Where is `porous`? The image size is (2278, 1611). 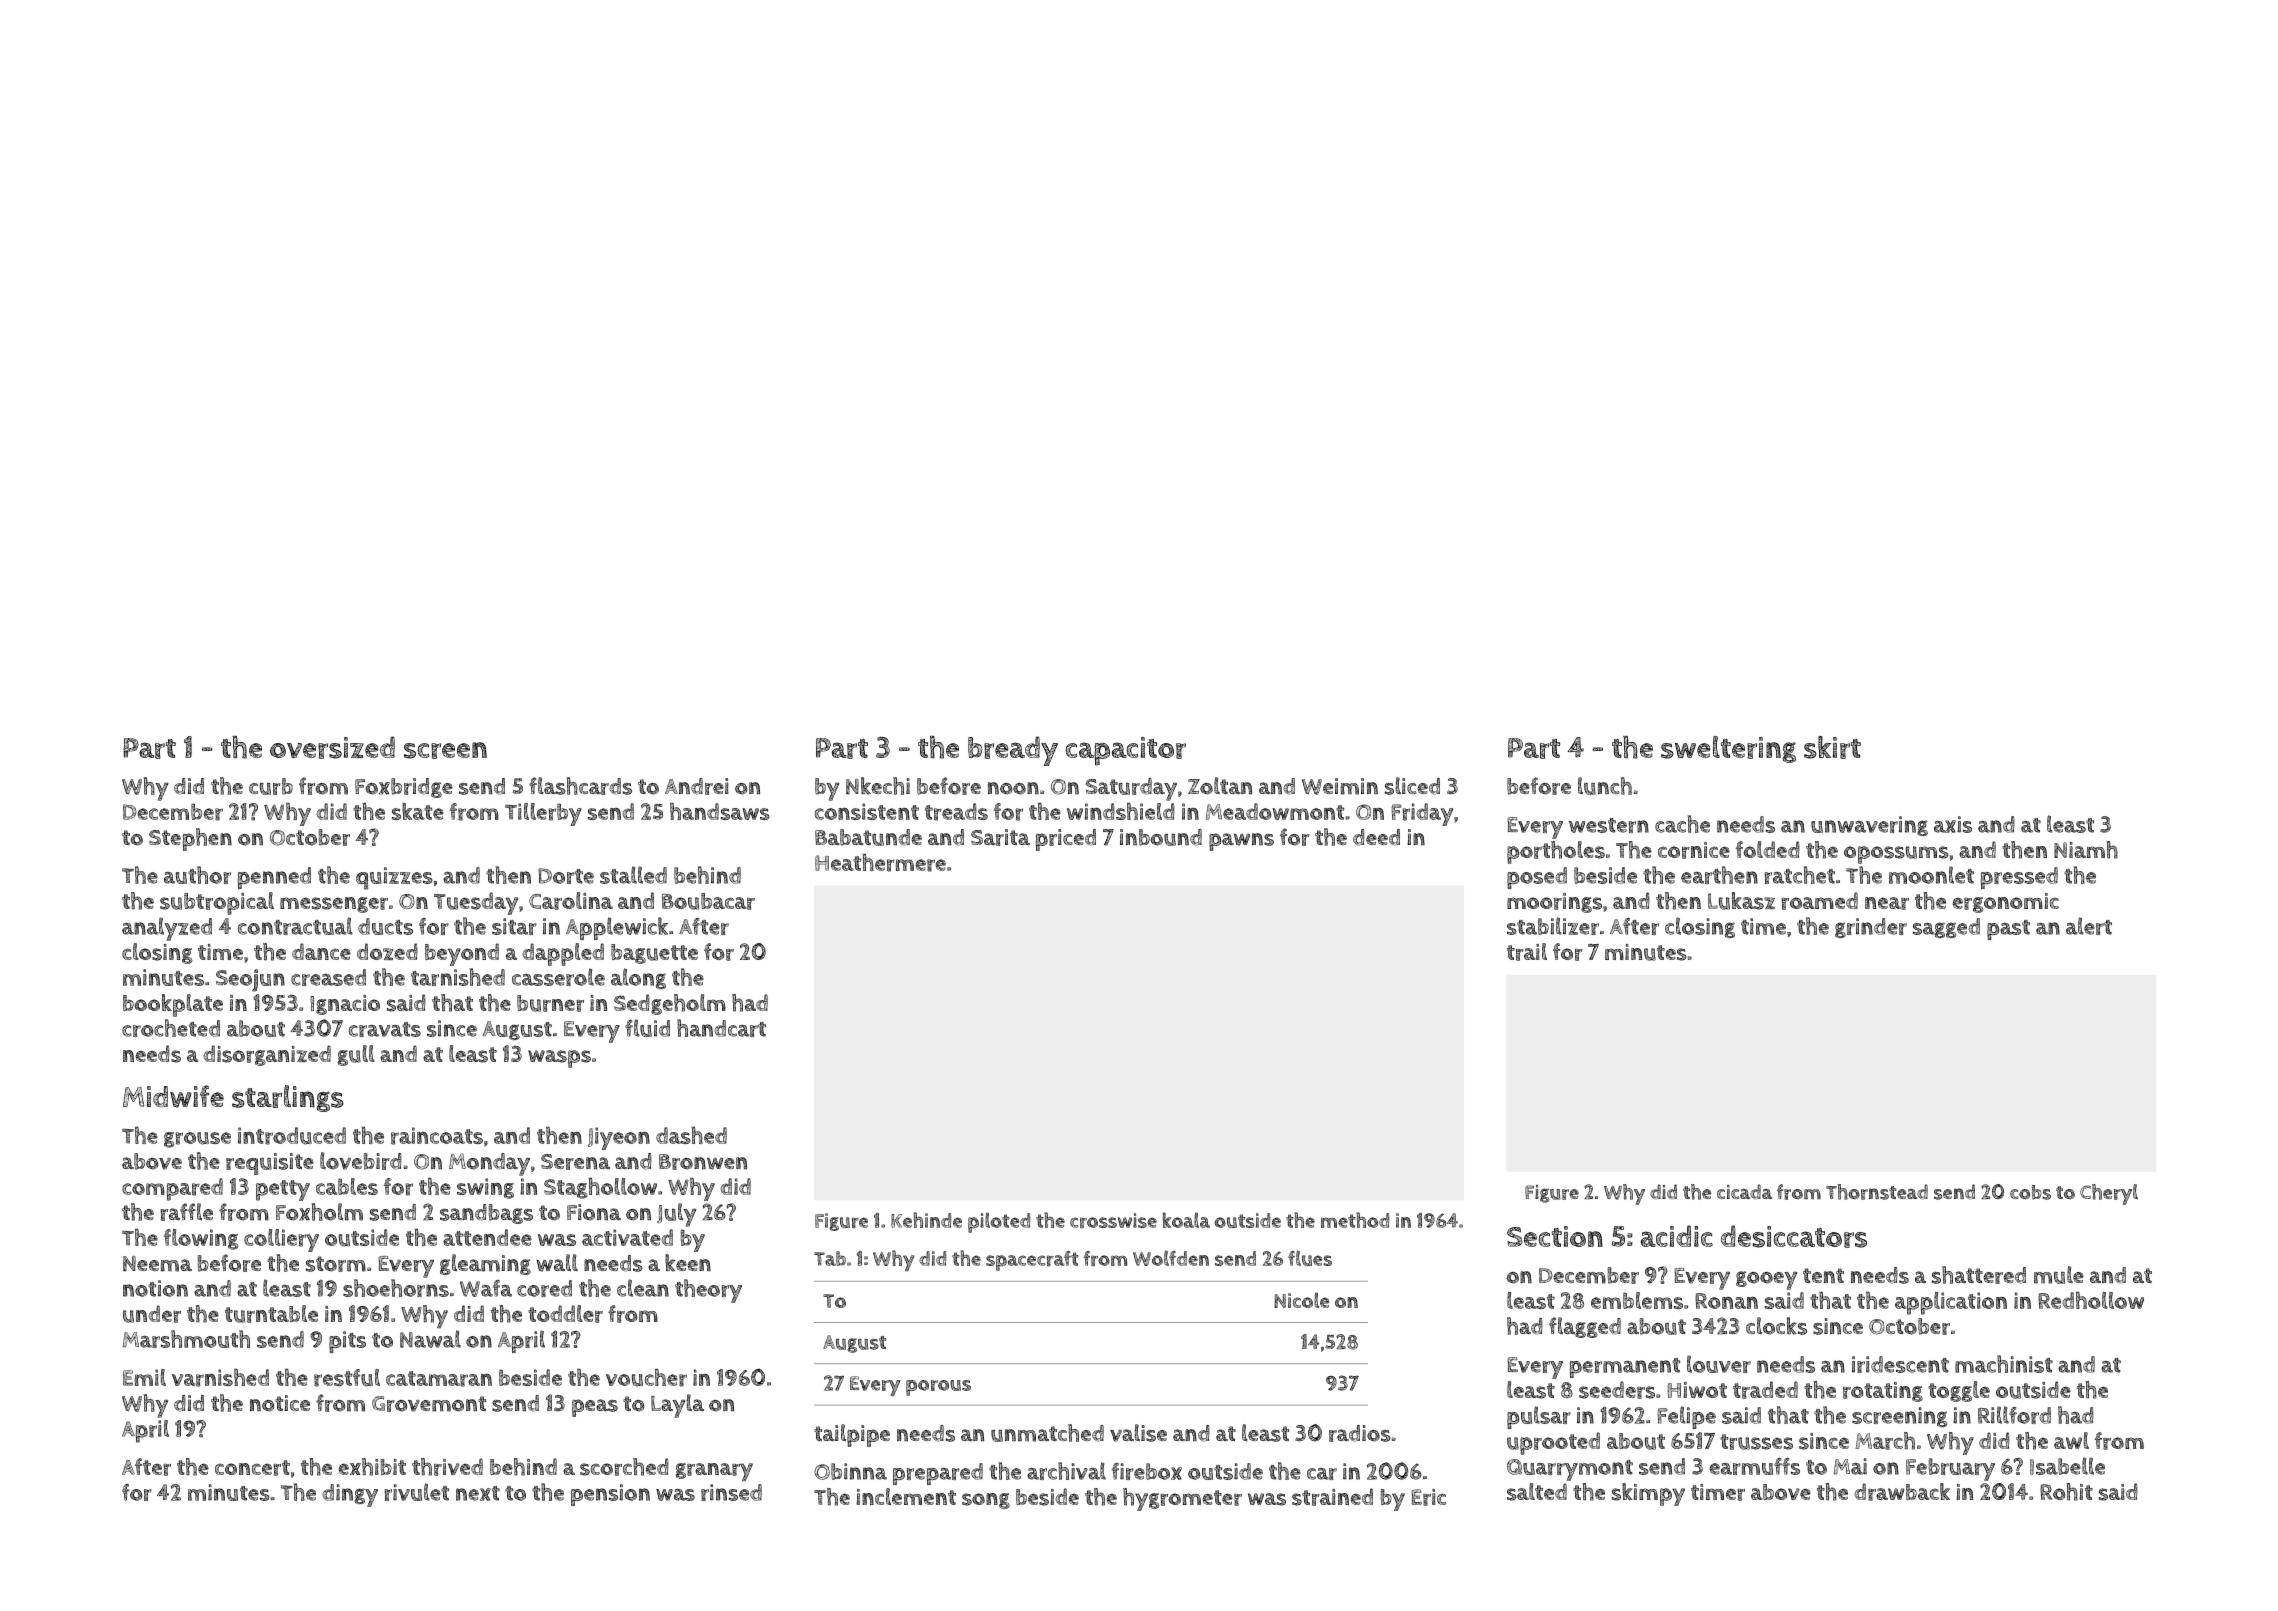 porous is located at coordinates (938, 1388).
